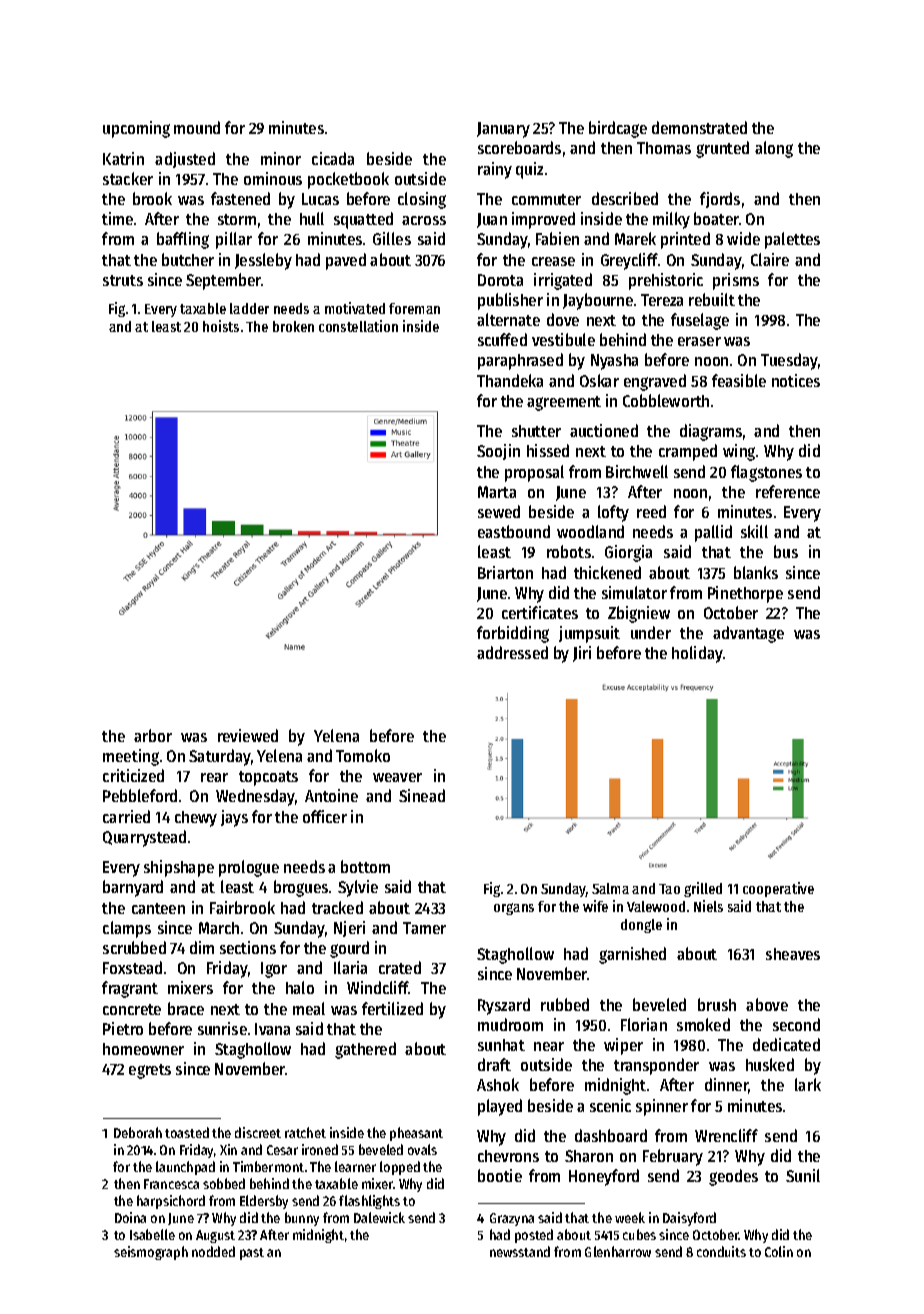 The width and height of the screenshot is (924, 1314). I want to click on Sharon, so click(589, 1156).
